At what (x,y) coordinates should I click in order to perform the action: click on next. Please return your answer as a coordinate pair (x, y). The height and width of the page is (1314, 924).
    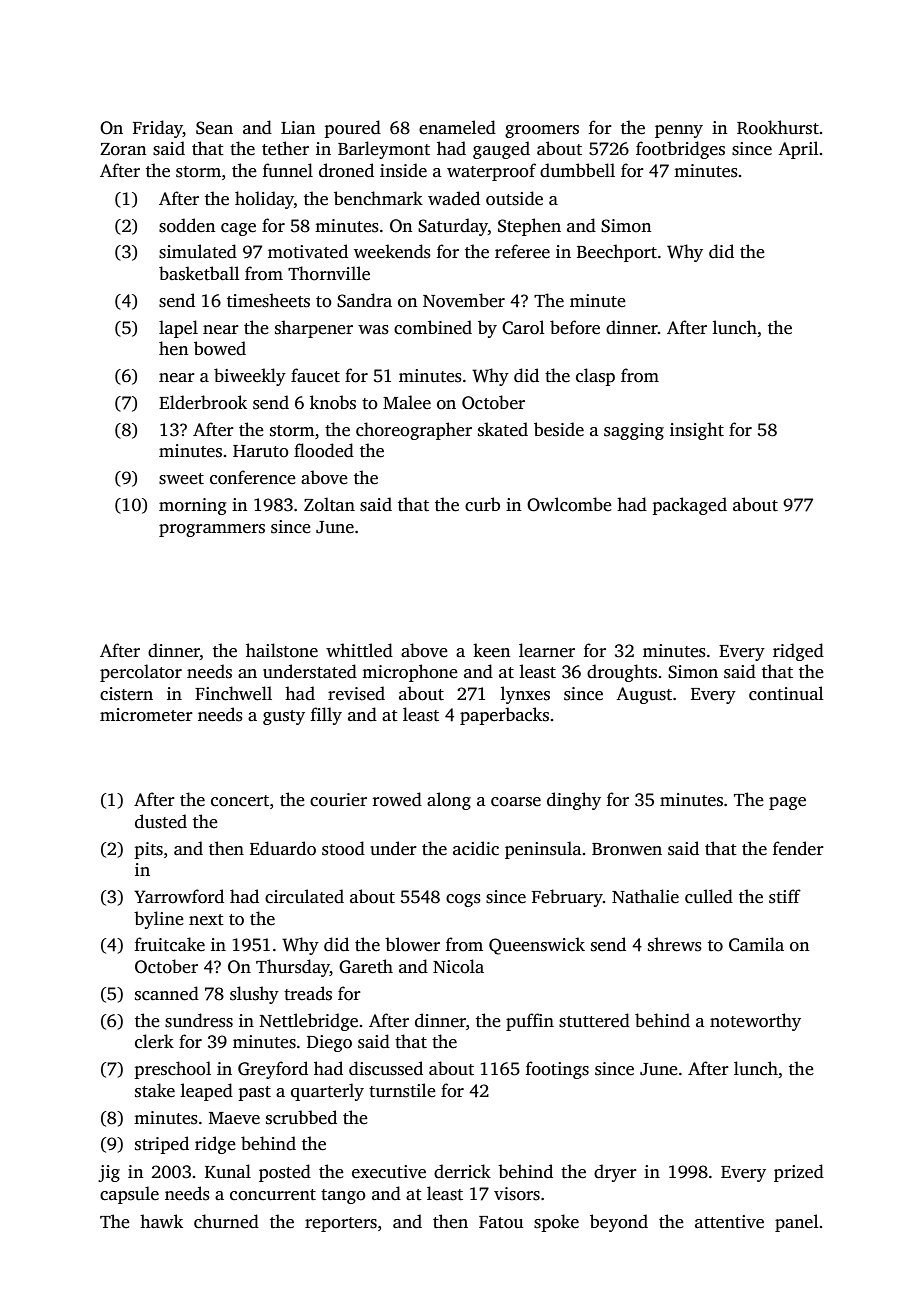
    Looking at the image, I should click on (206, 920).
